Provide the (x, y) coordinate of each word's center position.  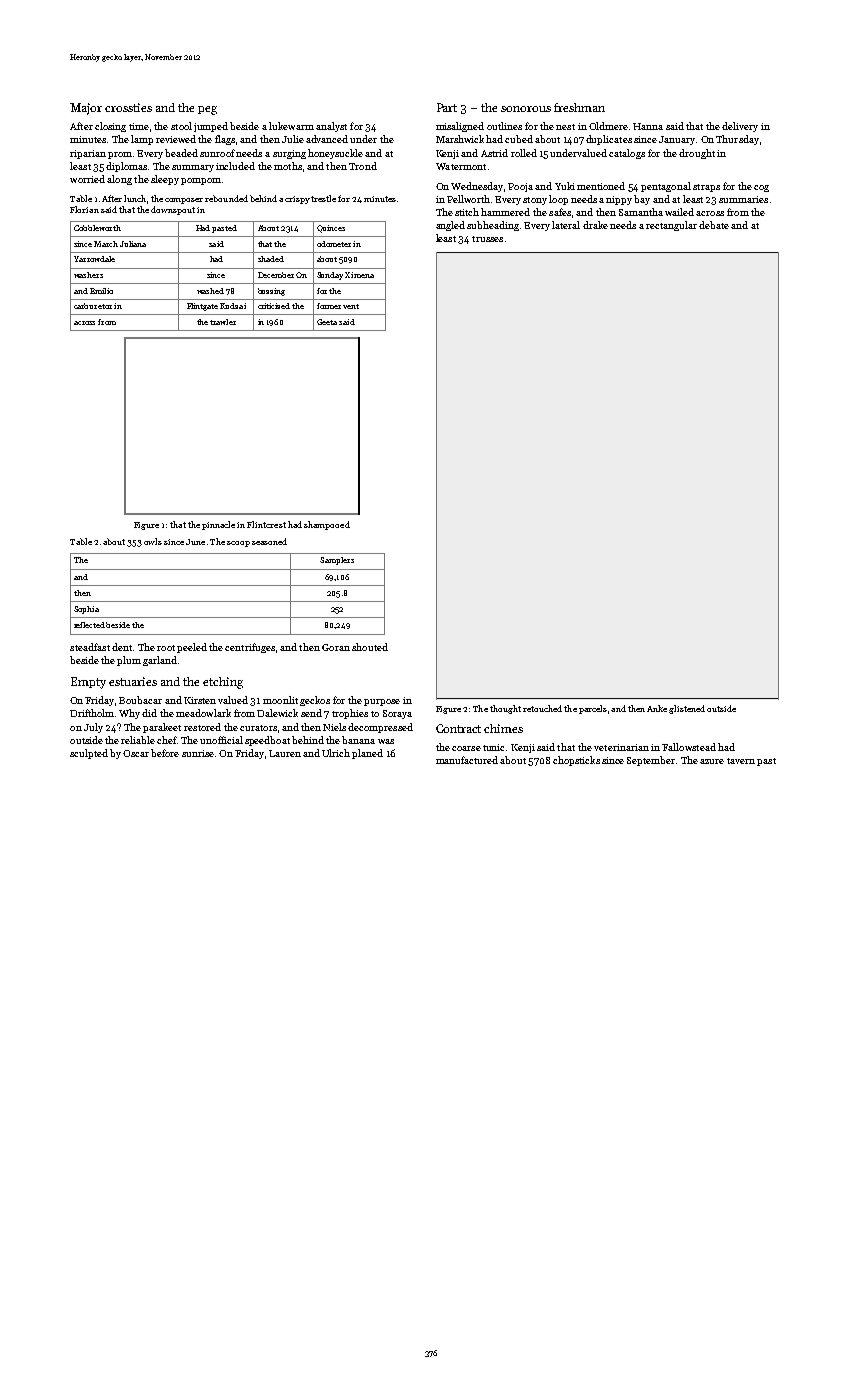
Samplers (337, 561)
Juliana (133, 244)
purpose (382, 702)
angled (450, 226)
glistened (687, 709)
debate (714, 225)
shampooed (327, 525)
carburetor (93, 306)
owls (153, 541)
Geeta (327, 322)
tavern (741, 761)
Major (86, 109)
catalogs (627, 154)
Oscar (136, 753)
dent (122, 647)
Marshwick (460, 139)
